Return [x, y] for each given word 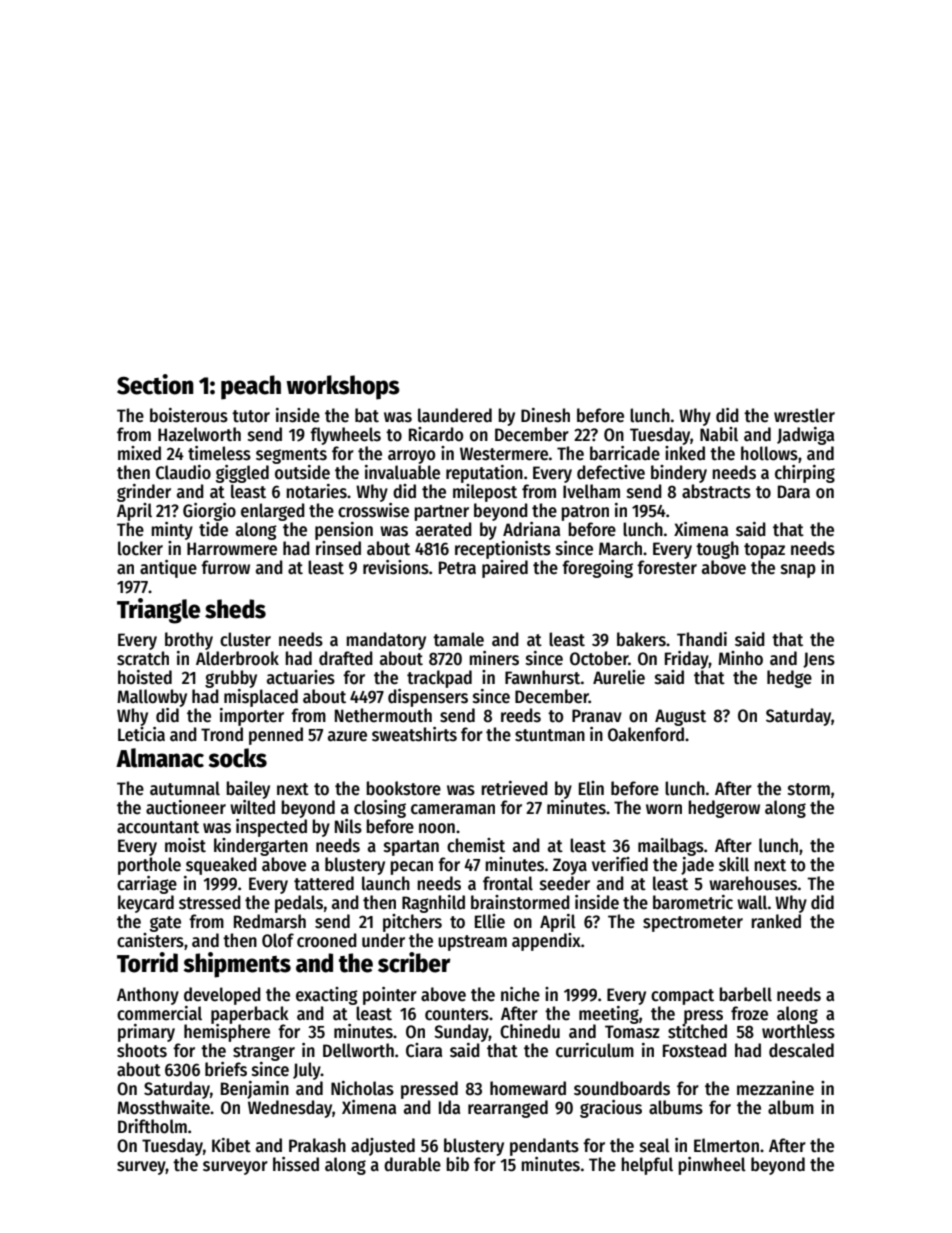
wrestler [804, 415]
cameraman [453, 809]
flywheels [345, 436]
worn [664, 809]
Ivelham [591, 491]
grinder [144, 493]
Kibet [231, 1145]
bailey [248, 790]
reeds [521, 715]
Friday [687, 660]
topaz [764, 551]
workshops [343, 387]
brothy [189, 641]
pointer [390, 996]
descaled [801, 1050]
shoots [142, 1050]
